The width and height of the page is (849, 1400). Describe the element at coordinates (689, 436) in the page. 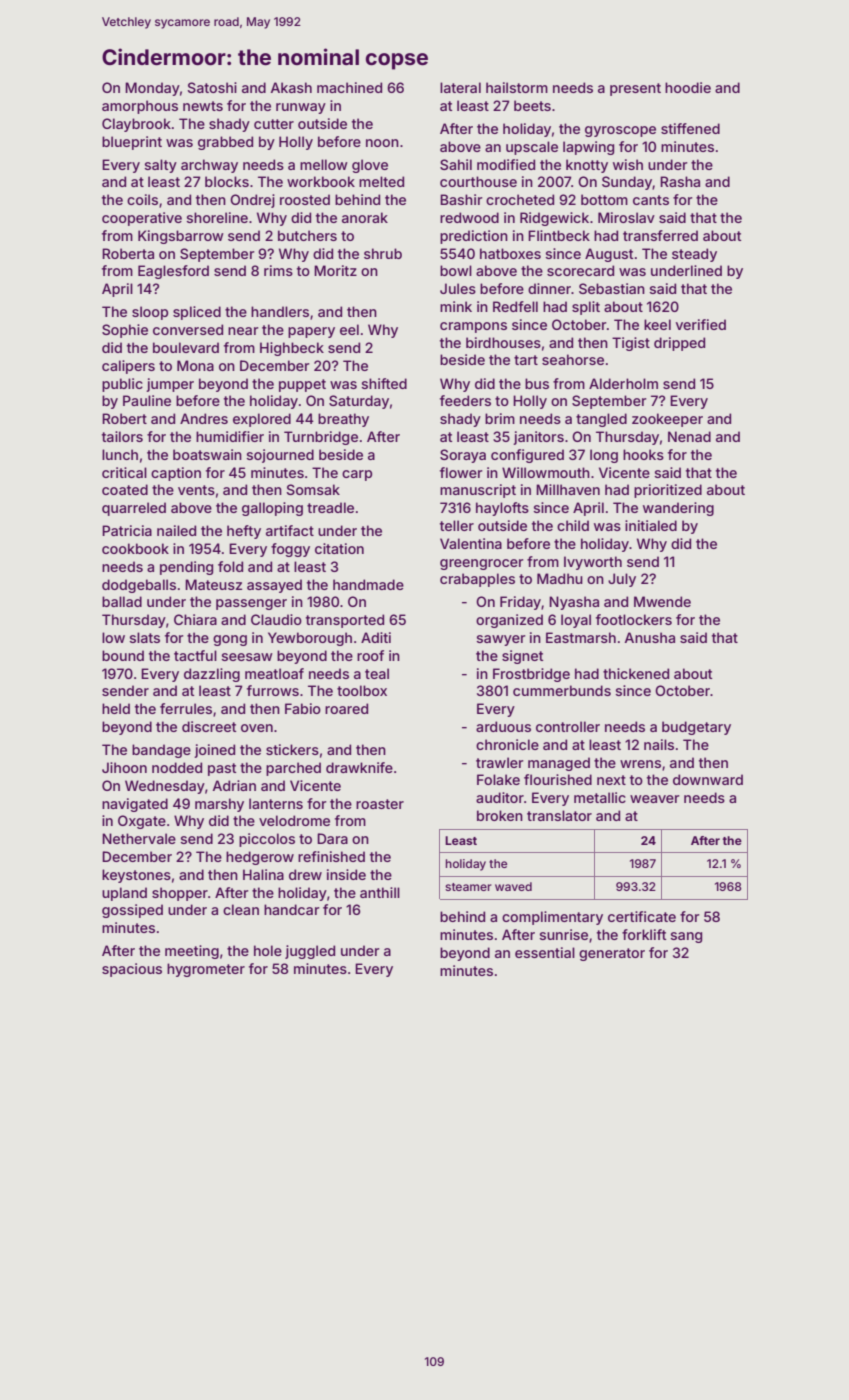

I see `Nenad` at that location.
